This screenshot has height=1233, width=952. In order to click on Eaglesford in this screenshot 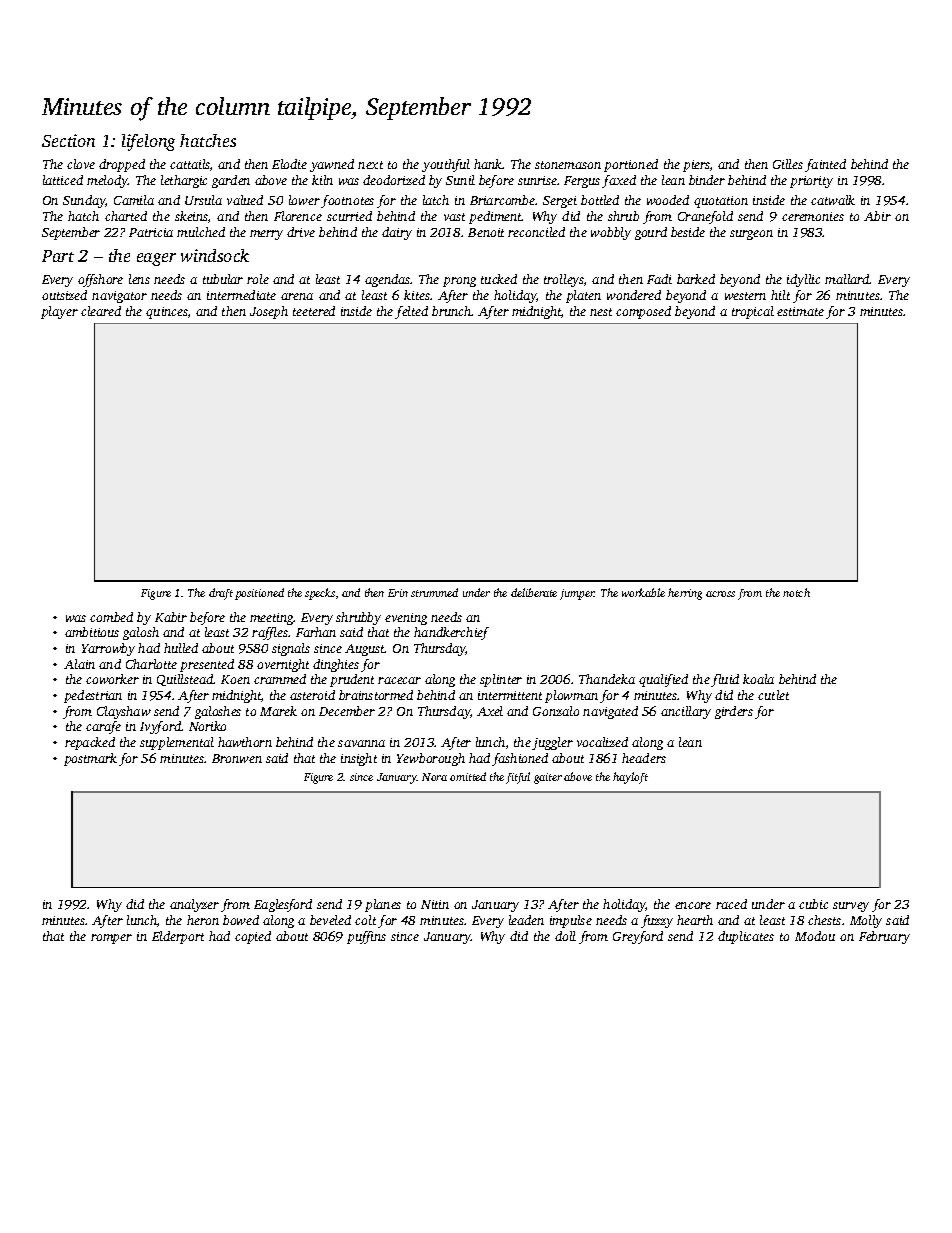, I will do `click(283, 905)`.
